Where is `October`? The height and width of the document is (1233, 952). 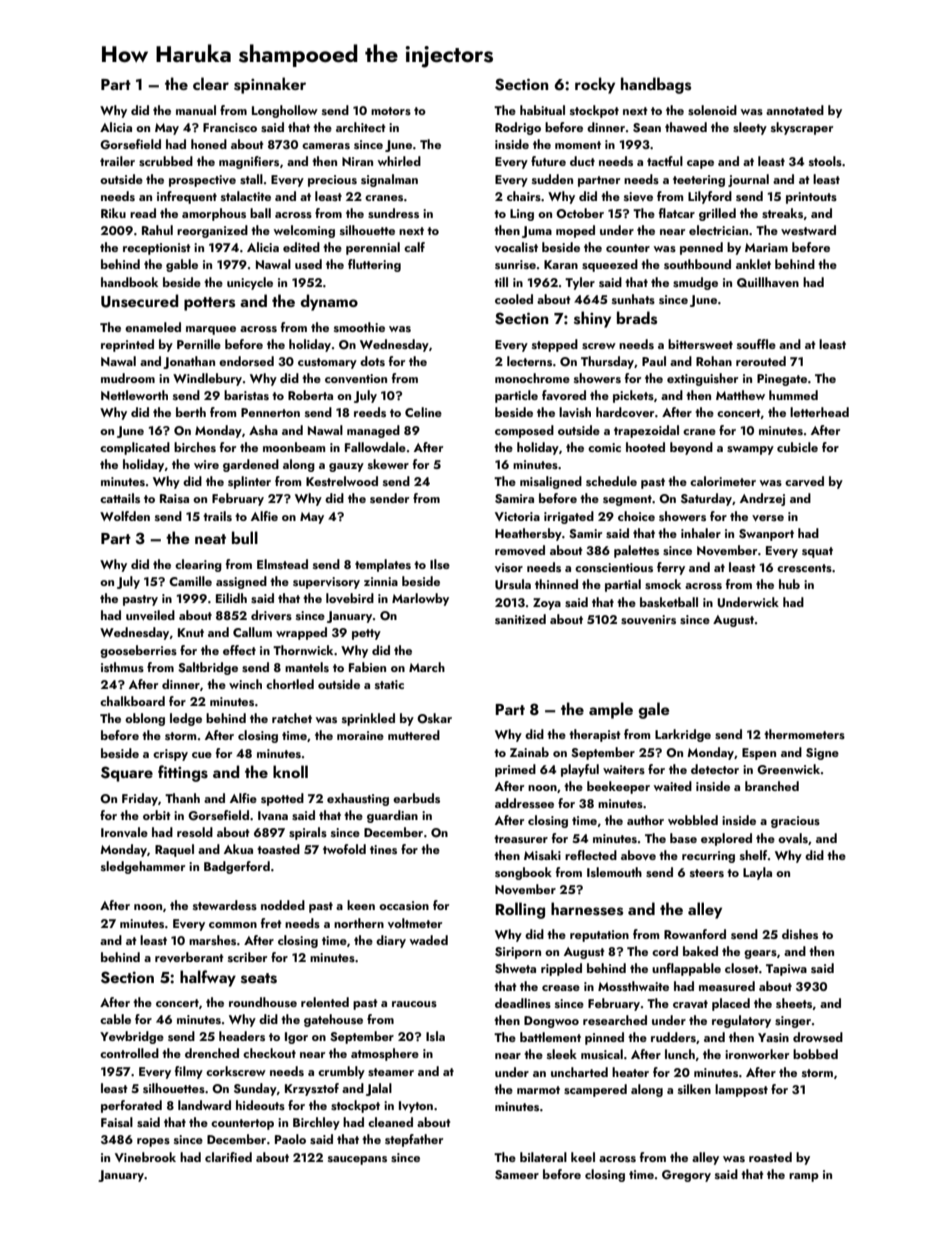
October is located at coordinates (580, 213).
